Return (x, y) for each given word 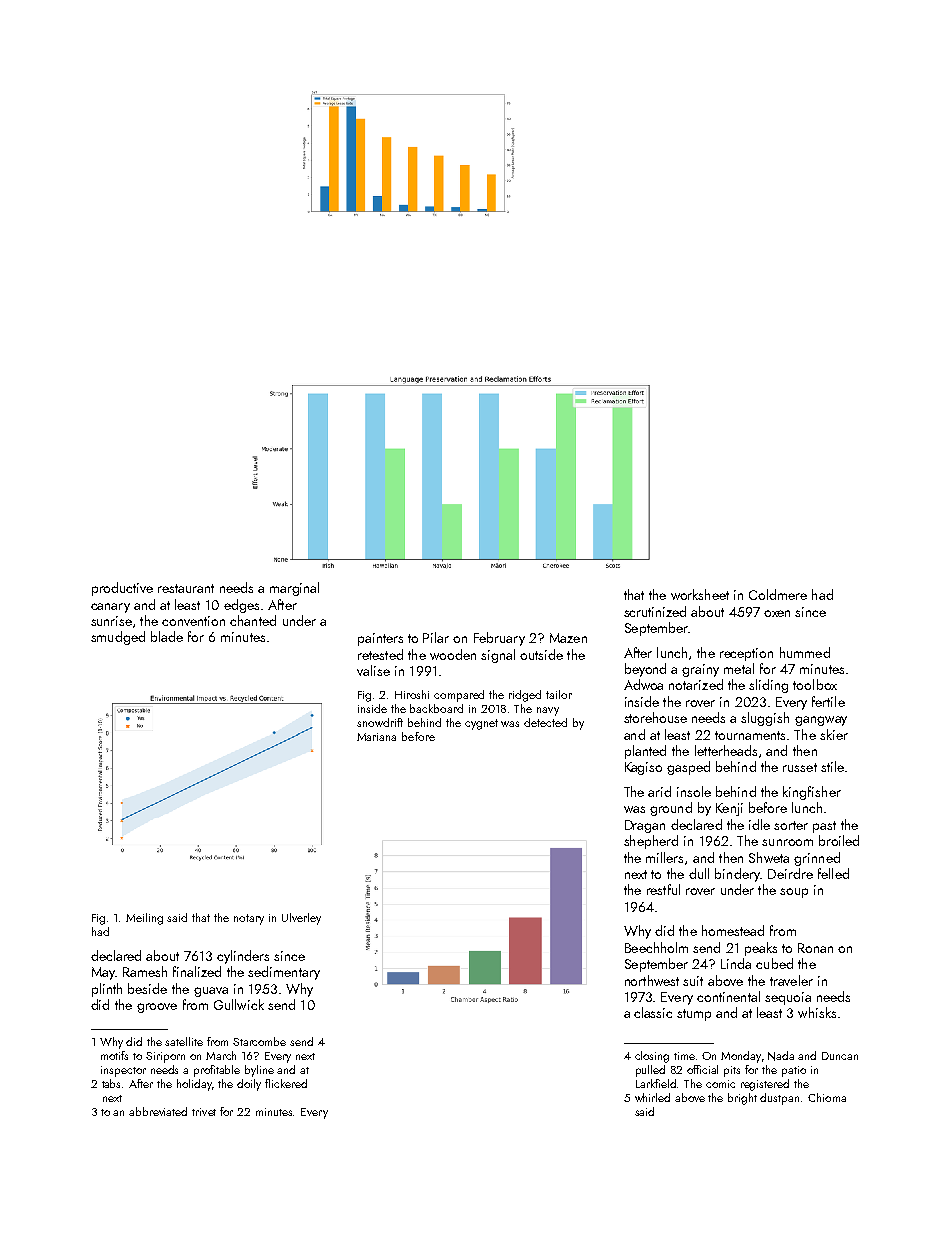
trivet (204, 1112)
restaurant (186, 588)
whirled (652, 1097)
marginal (294, 589)
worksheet (700, 594)
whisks (817, 1012)
